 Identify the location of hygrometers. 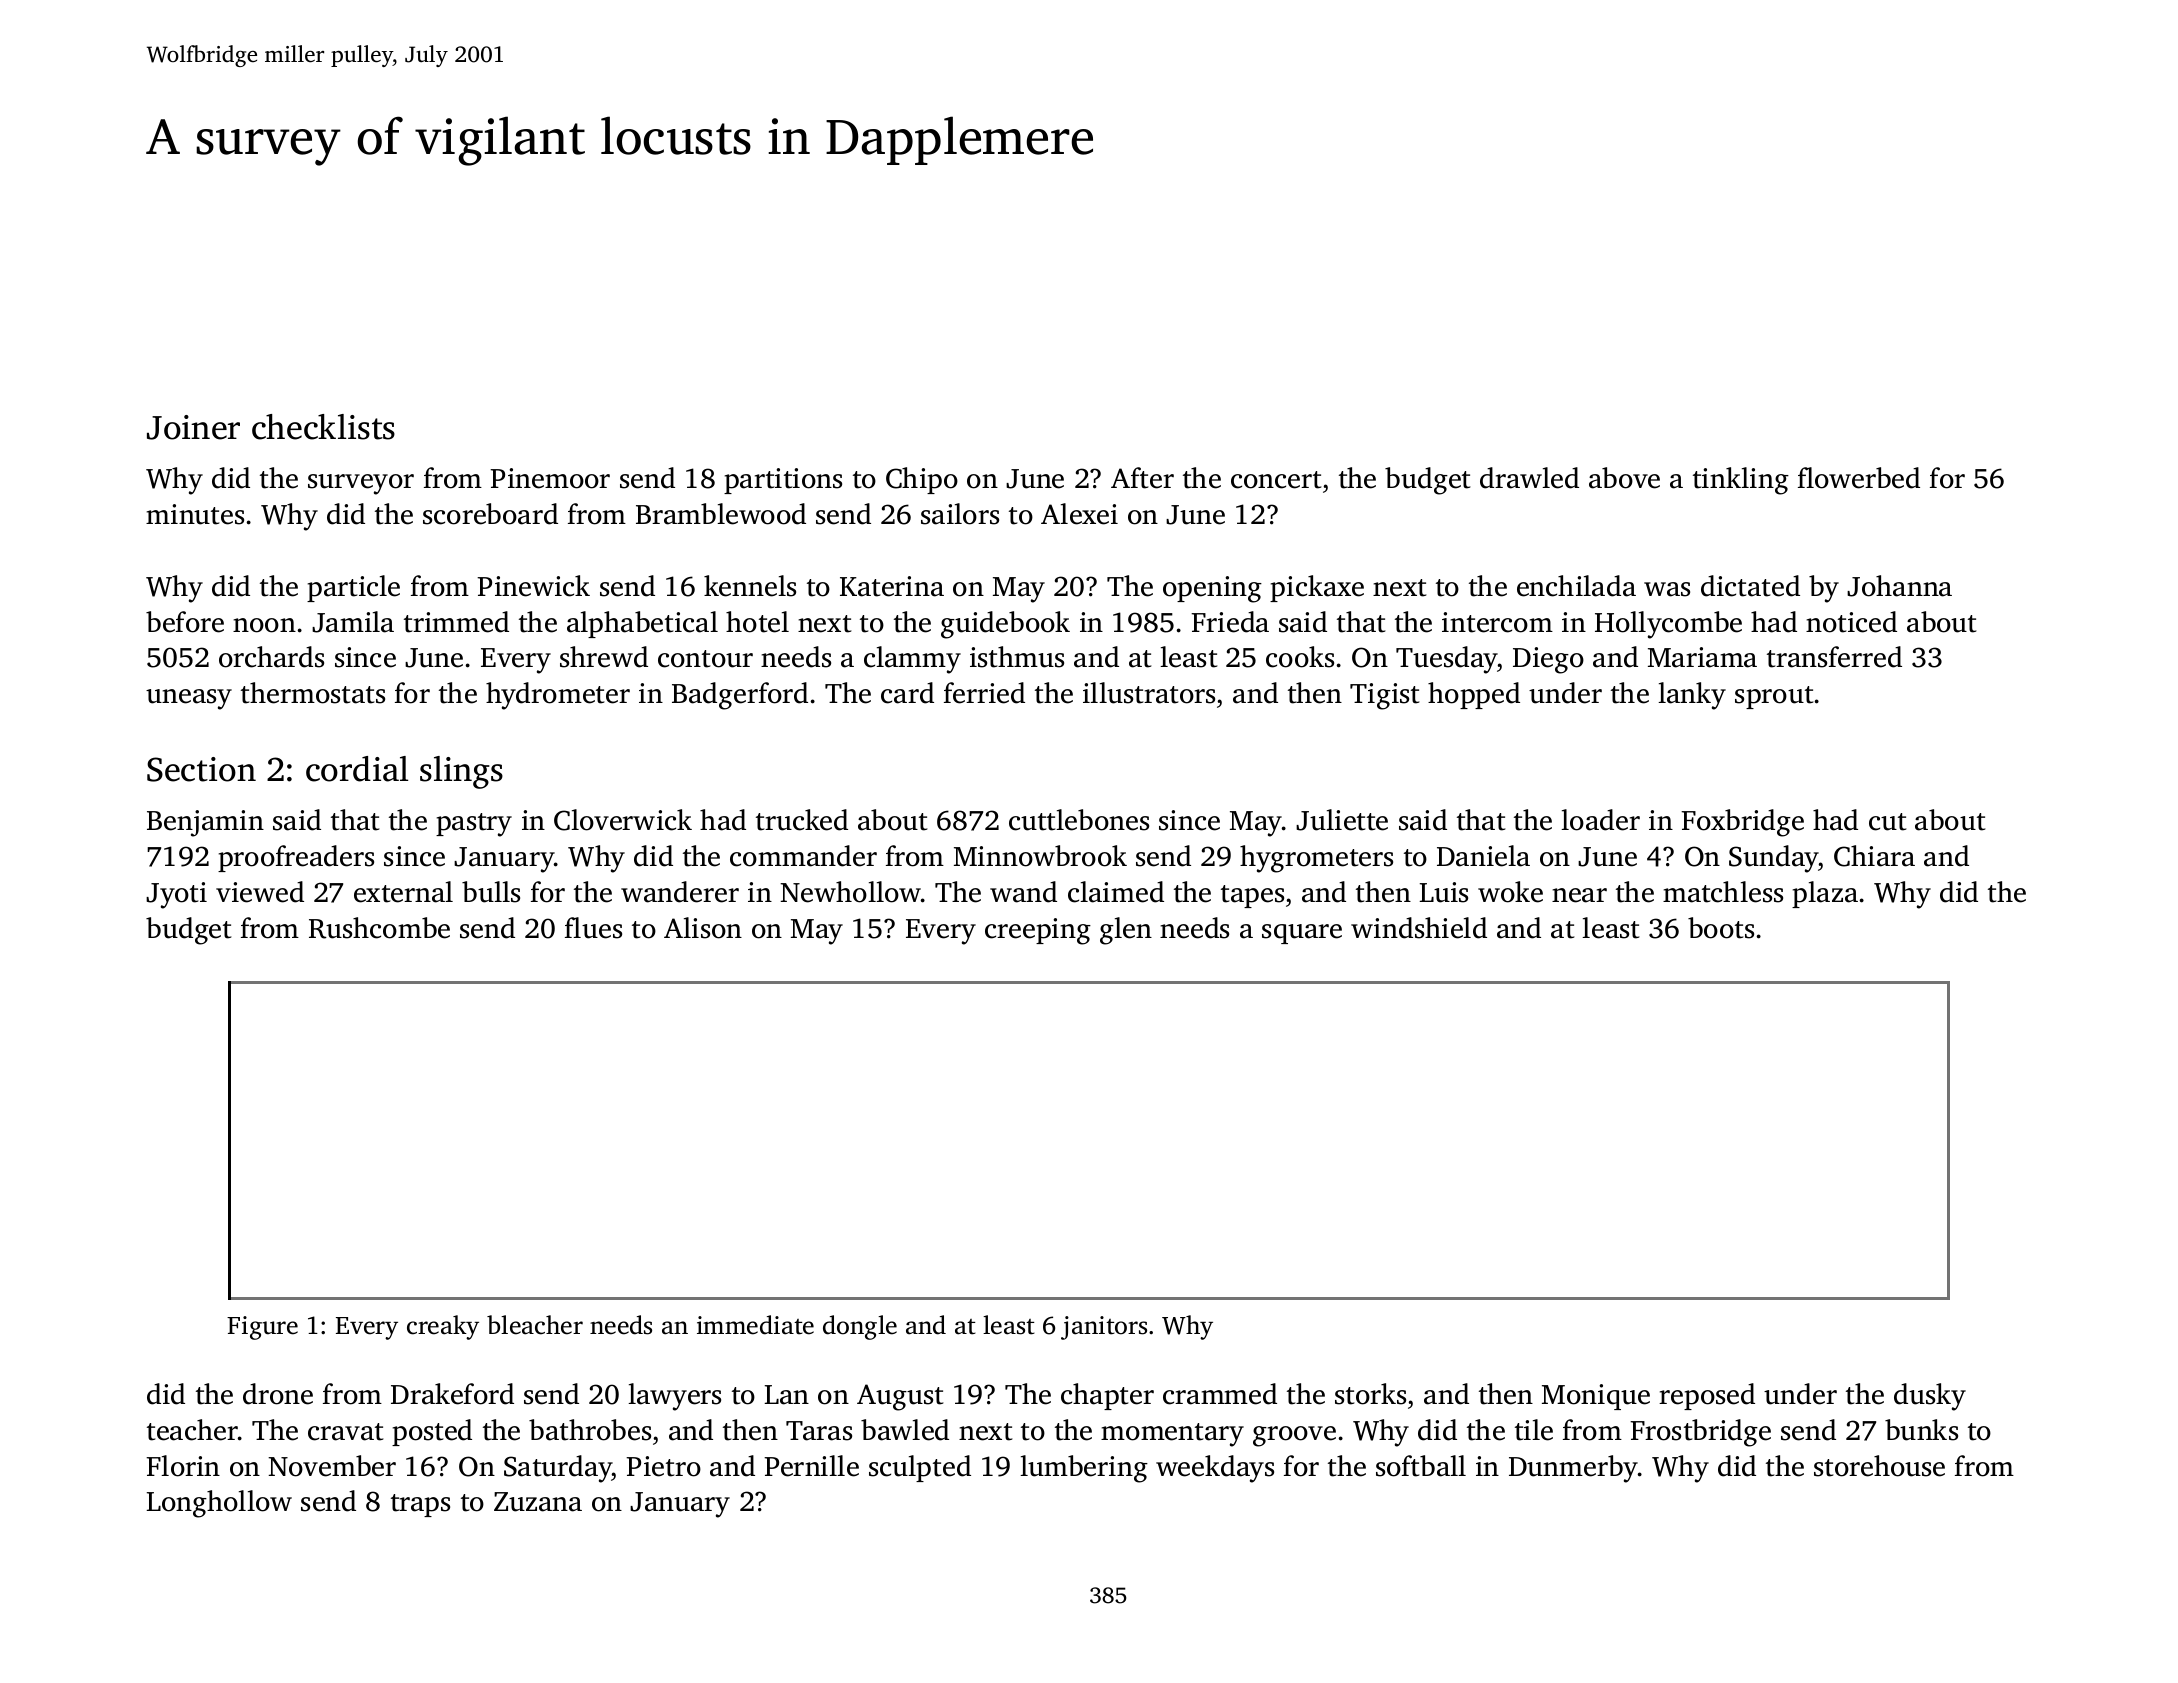
(1316, 859).
